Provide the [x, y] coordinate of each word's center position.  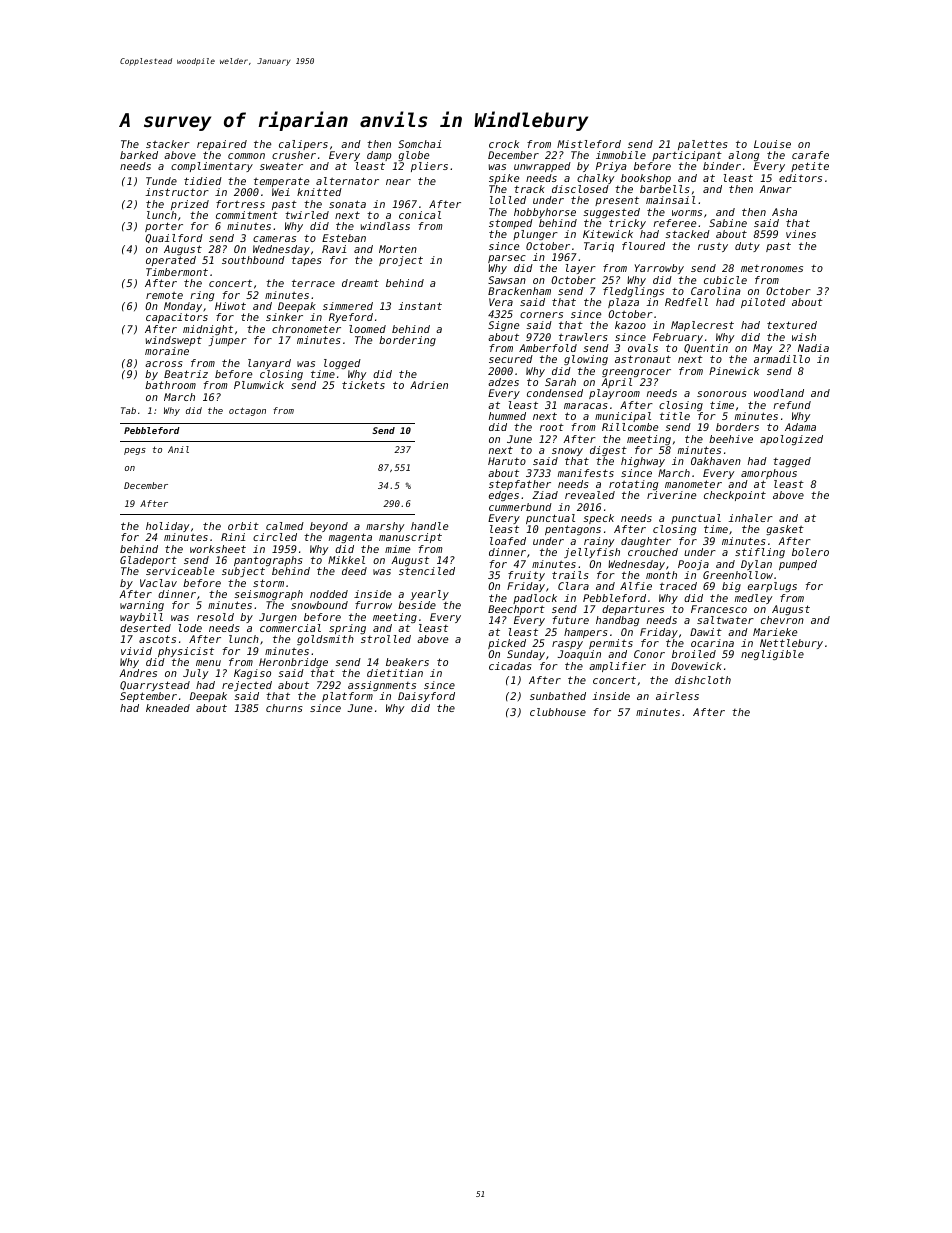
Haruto [507, 461]
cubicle [725, 280]
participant [687, 156]
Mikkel [346, 560]
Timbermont [177, 272]
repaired [222, 145]
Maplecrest [702, 326]
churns [284, 708]
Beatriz [186, 374]
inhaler [750, 518]
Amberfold [548, 348]
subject [243, 572]
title [675, 416]
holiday [167, 527]
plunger [535, 235]
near [398, 182]
